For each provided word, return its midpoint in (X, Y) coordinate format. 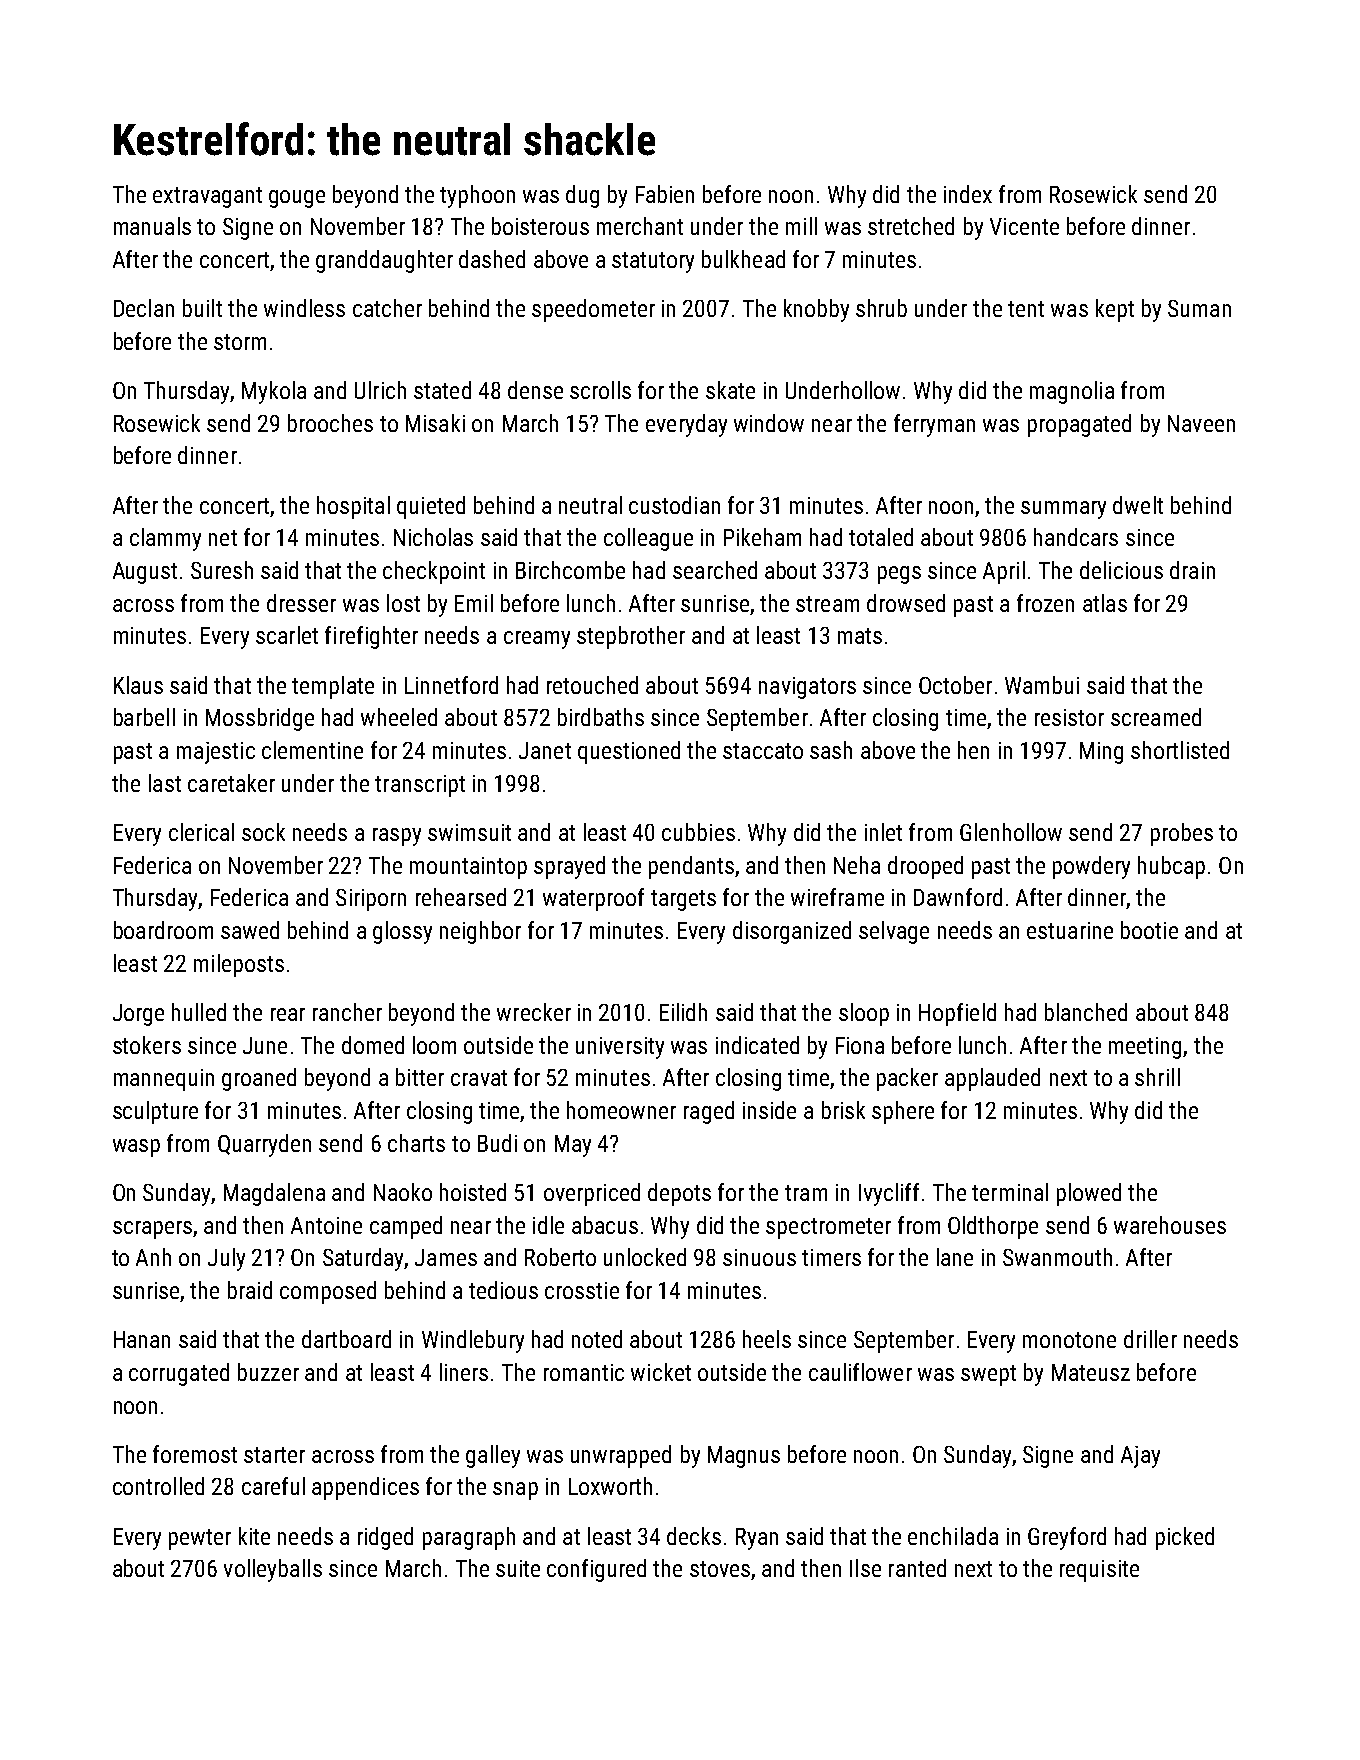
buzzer (268, 1372)
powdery (1091, 867)
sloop (864, 1014)
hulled (199, 1012)
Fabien (665, 194)
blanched (1086, 1012)
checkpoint (434, 572)
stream (827, 604)
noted (597, 1339)
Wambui (1042, 685)
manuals (152, 226)
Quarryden (264, 1145)
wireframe (837, 897)
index (968, 194)
